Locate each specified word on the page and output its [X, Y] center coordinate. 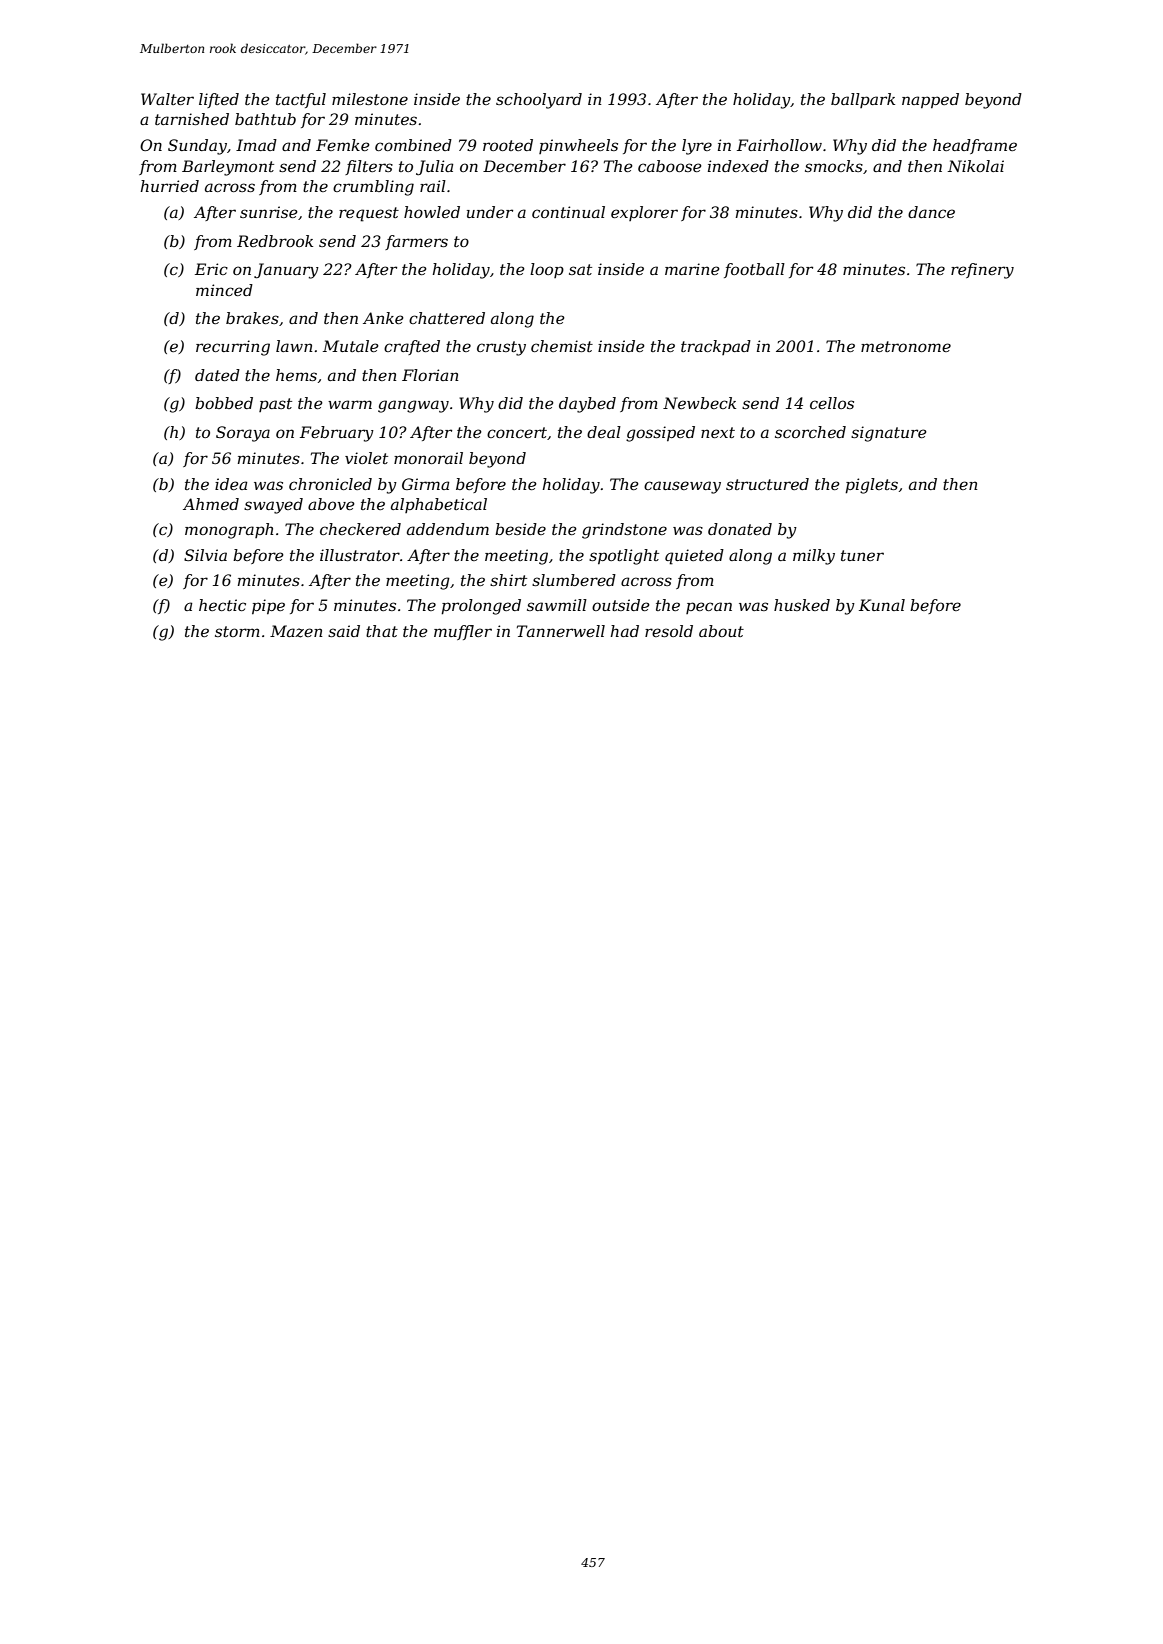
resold [669, 631]
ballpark [863, 100]
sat [580, 269]
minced [224, 290]
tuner [862, 555]
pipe [268, 606]
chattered [447, 318]
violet [366, 458]
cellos [832, 403]
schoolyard [539, 101]
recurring [233, 348]
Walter [167, 99]
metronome [906, 346]
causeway [682, 487]
